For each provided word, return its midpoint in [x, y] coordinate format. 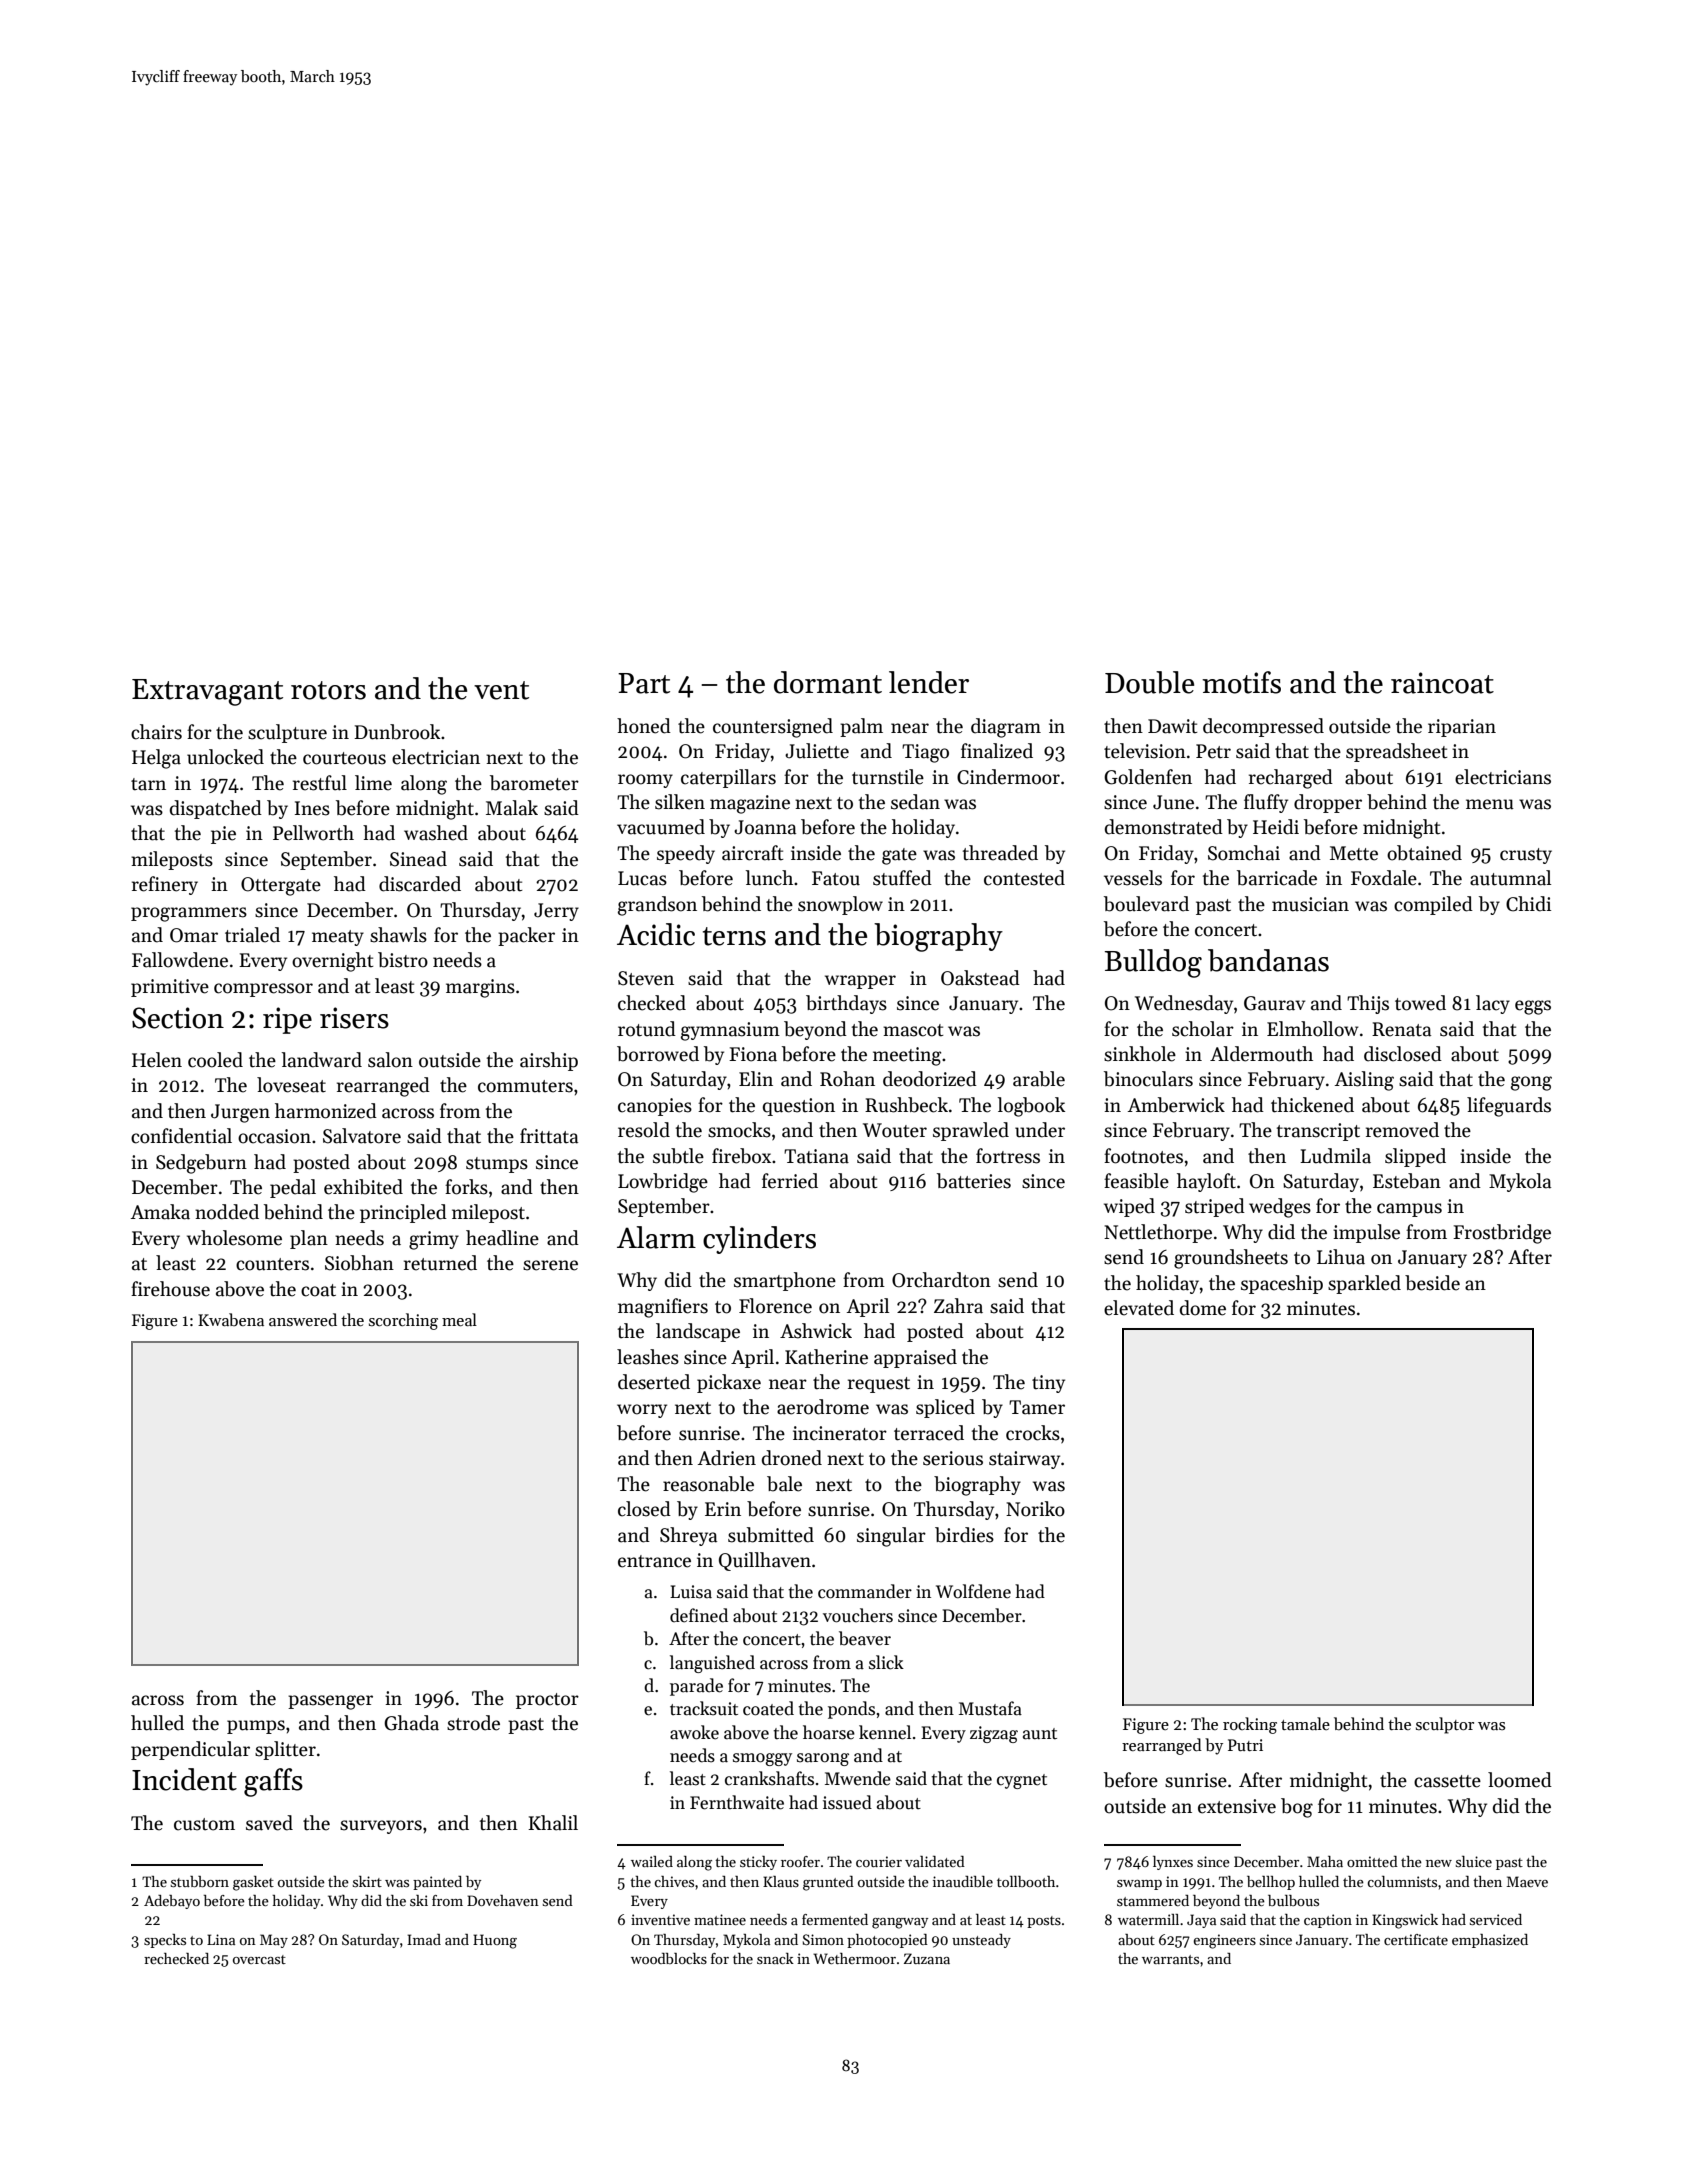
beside [1432, 1283]
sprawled [971, 1131]
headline [502, 1238]
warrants [1170, 1959]
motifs [1241, 682]
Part [644, 683]
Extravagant [207, 692]
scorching [403, 1321]
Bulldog [1153, 963]
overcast [259, 1959]
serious [953, 1458]
